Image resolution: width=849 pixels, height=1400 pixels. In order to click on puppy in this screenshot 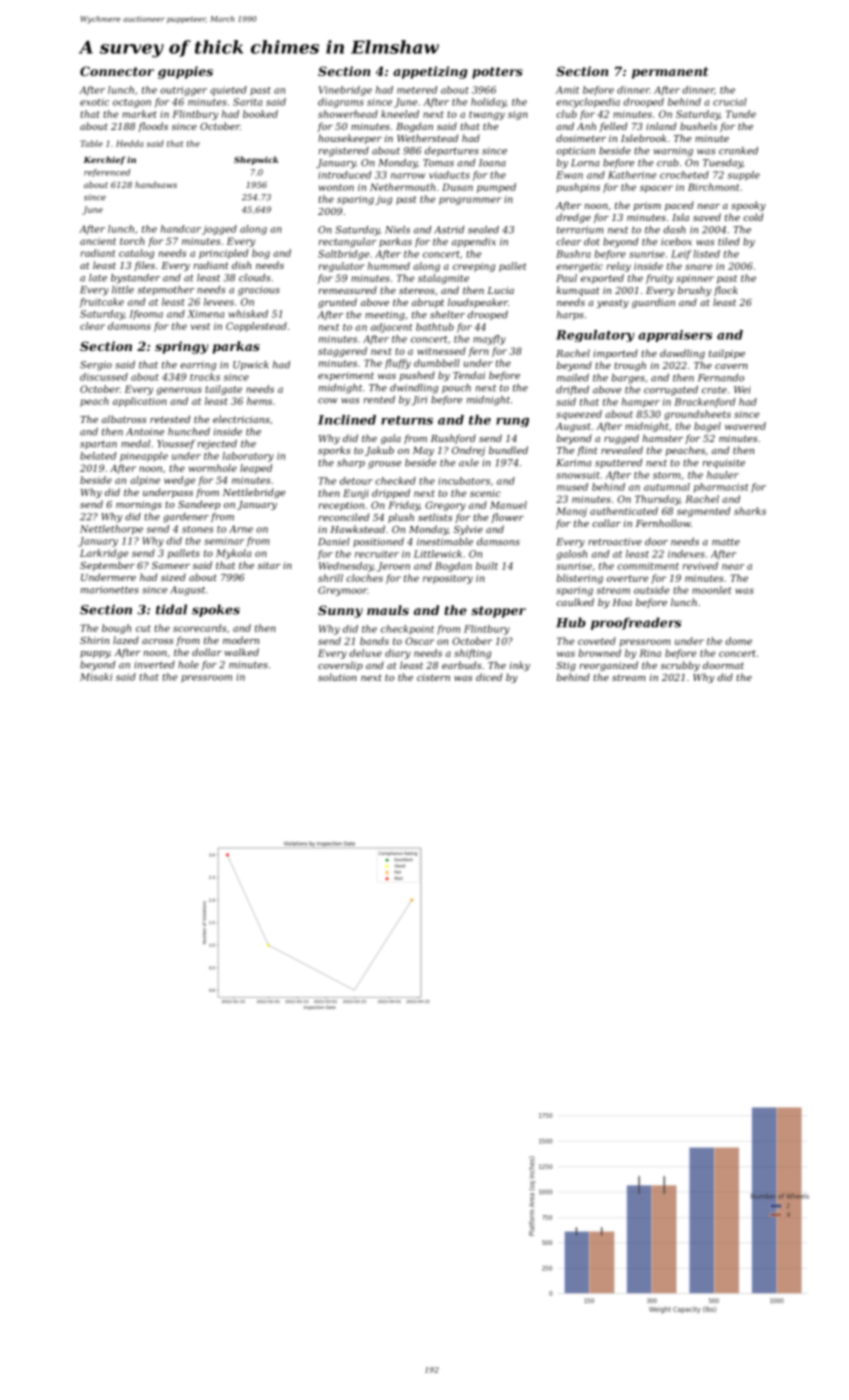, I will do `click(95, 654)`.
